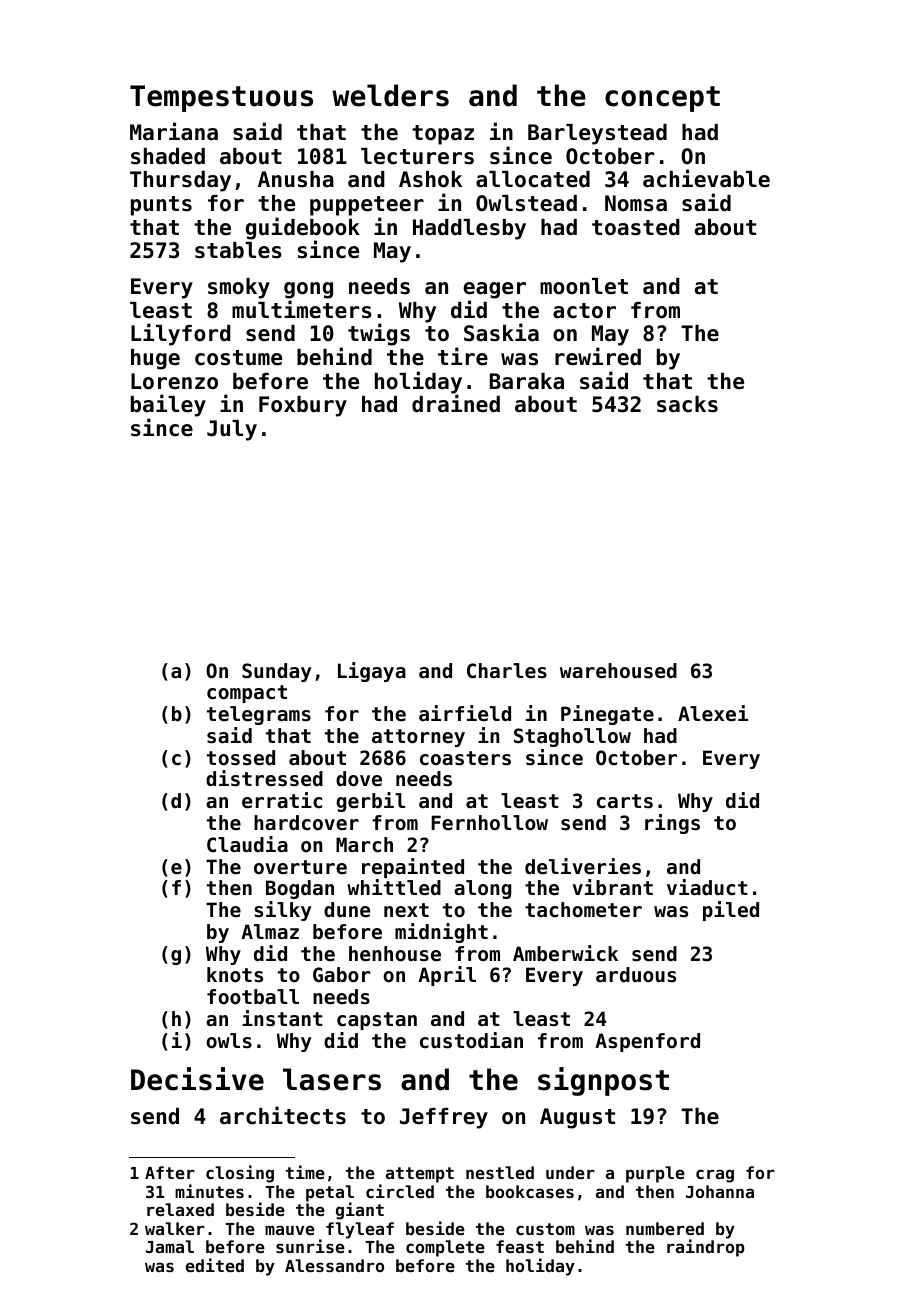 Image resolution: width=908 pixels, height=1316 pixels. What do you see at coordinates (247, 844) in the screenshot?
I see `Claudia` at bounding box center [247, 844].
